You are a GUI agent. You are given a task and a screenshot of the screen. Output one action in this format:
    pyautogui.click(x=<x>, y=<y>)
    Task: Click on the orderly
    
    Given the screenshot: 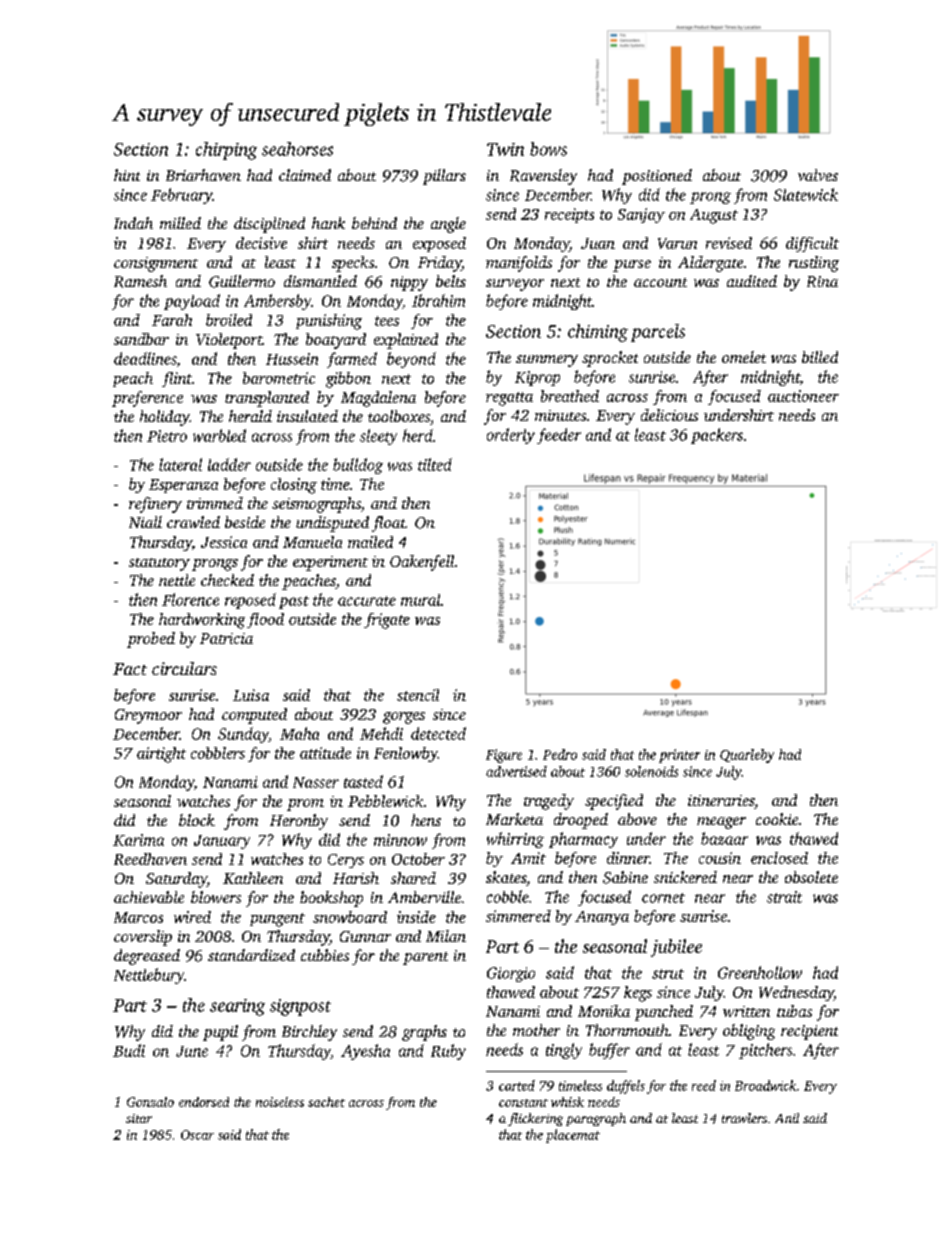 What is the action you would take?
    pyautogui.click(x=511, y=436)
